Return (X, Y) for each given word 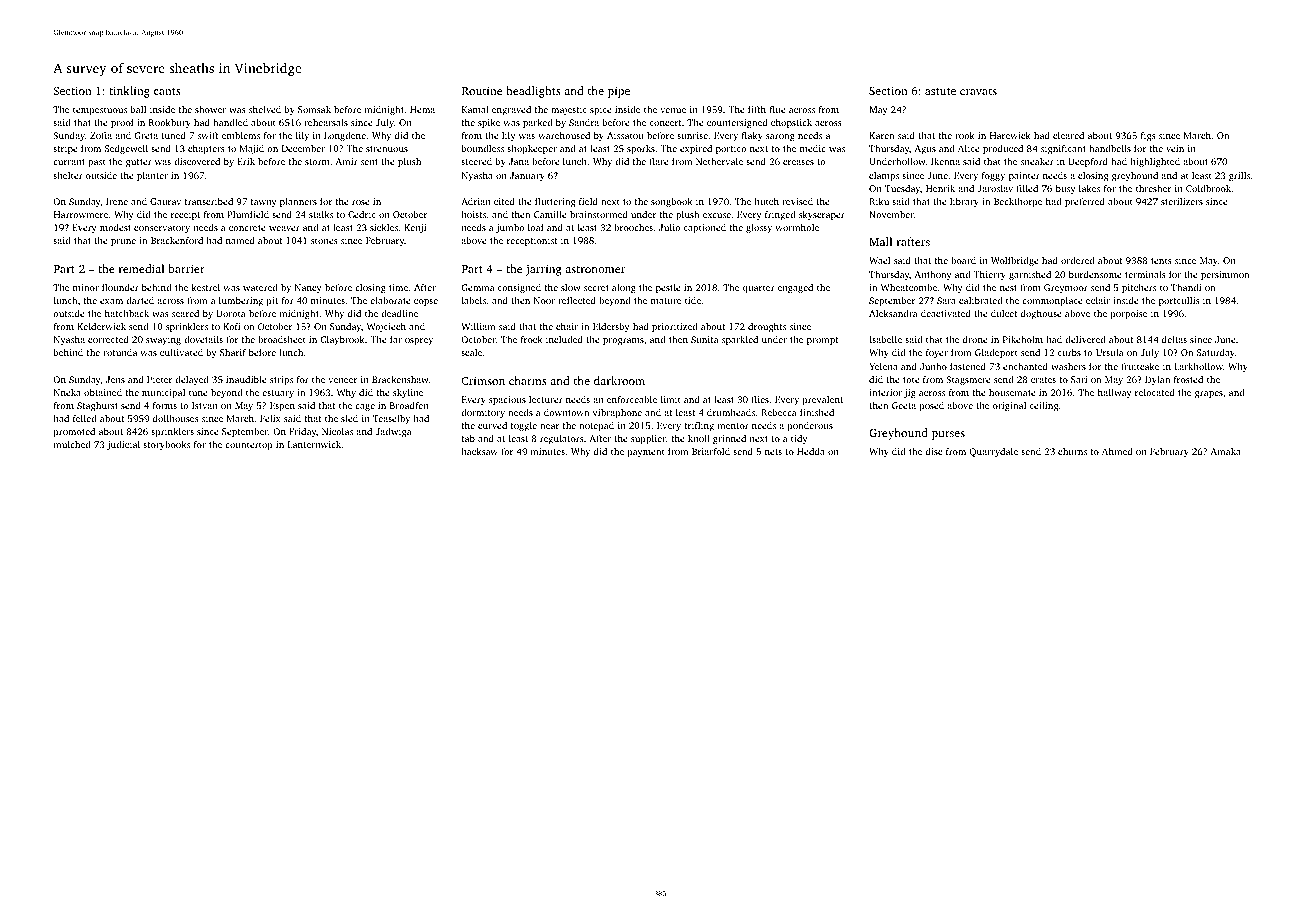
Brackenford (177, 240)
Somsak (314, 109)
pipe (619, 92)
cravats (978, 91)
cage (365, 407)
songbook (671, 202)
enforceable (632, 399)
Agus (925, 149)
